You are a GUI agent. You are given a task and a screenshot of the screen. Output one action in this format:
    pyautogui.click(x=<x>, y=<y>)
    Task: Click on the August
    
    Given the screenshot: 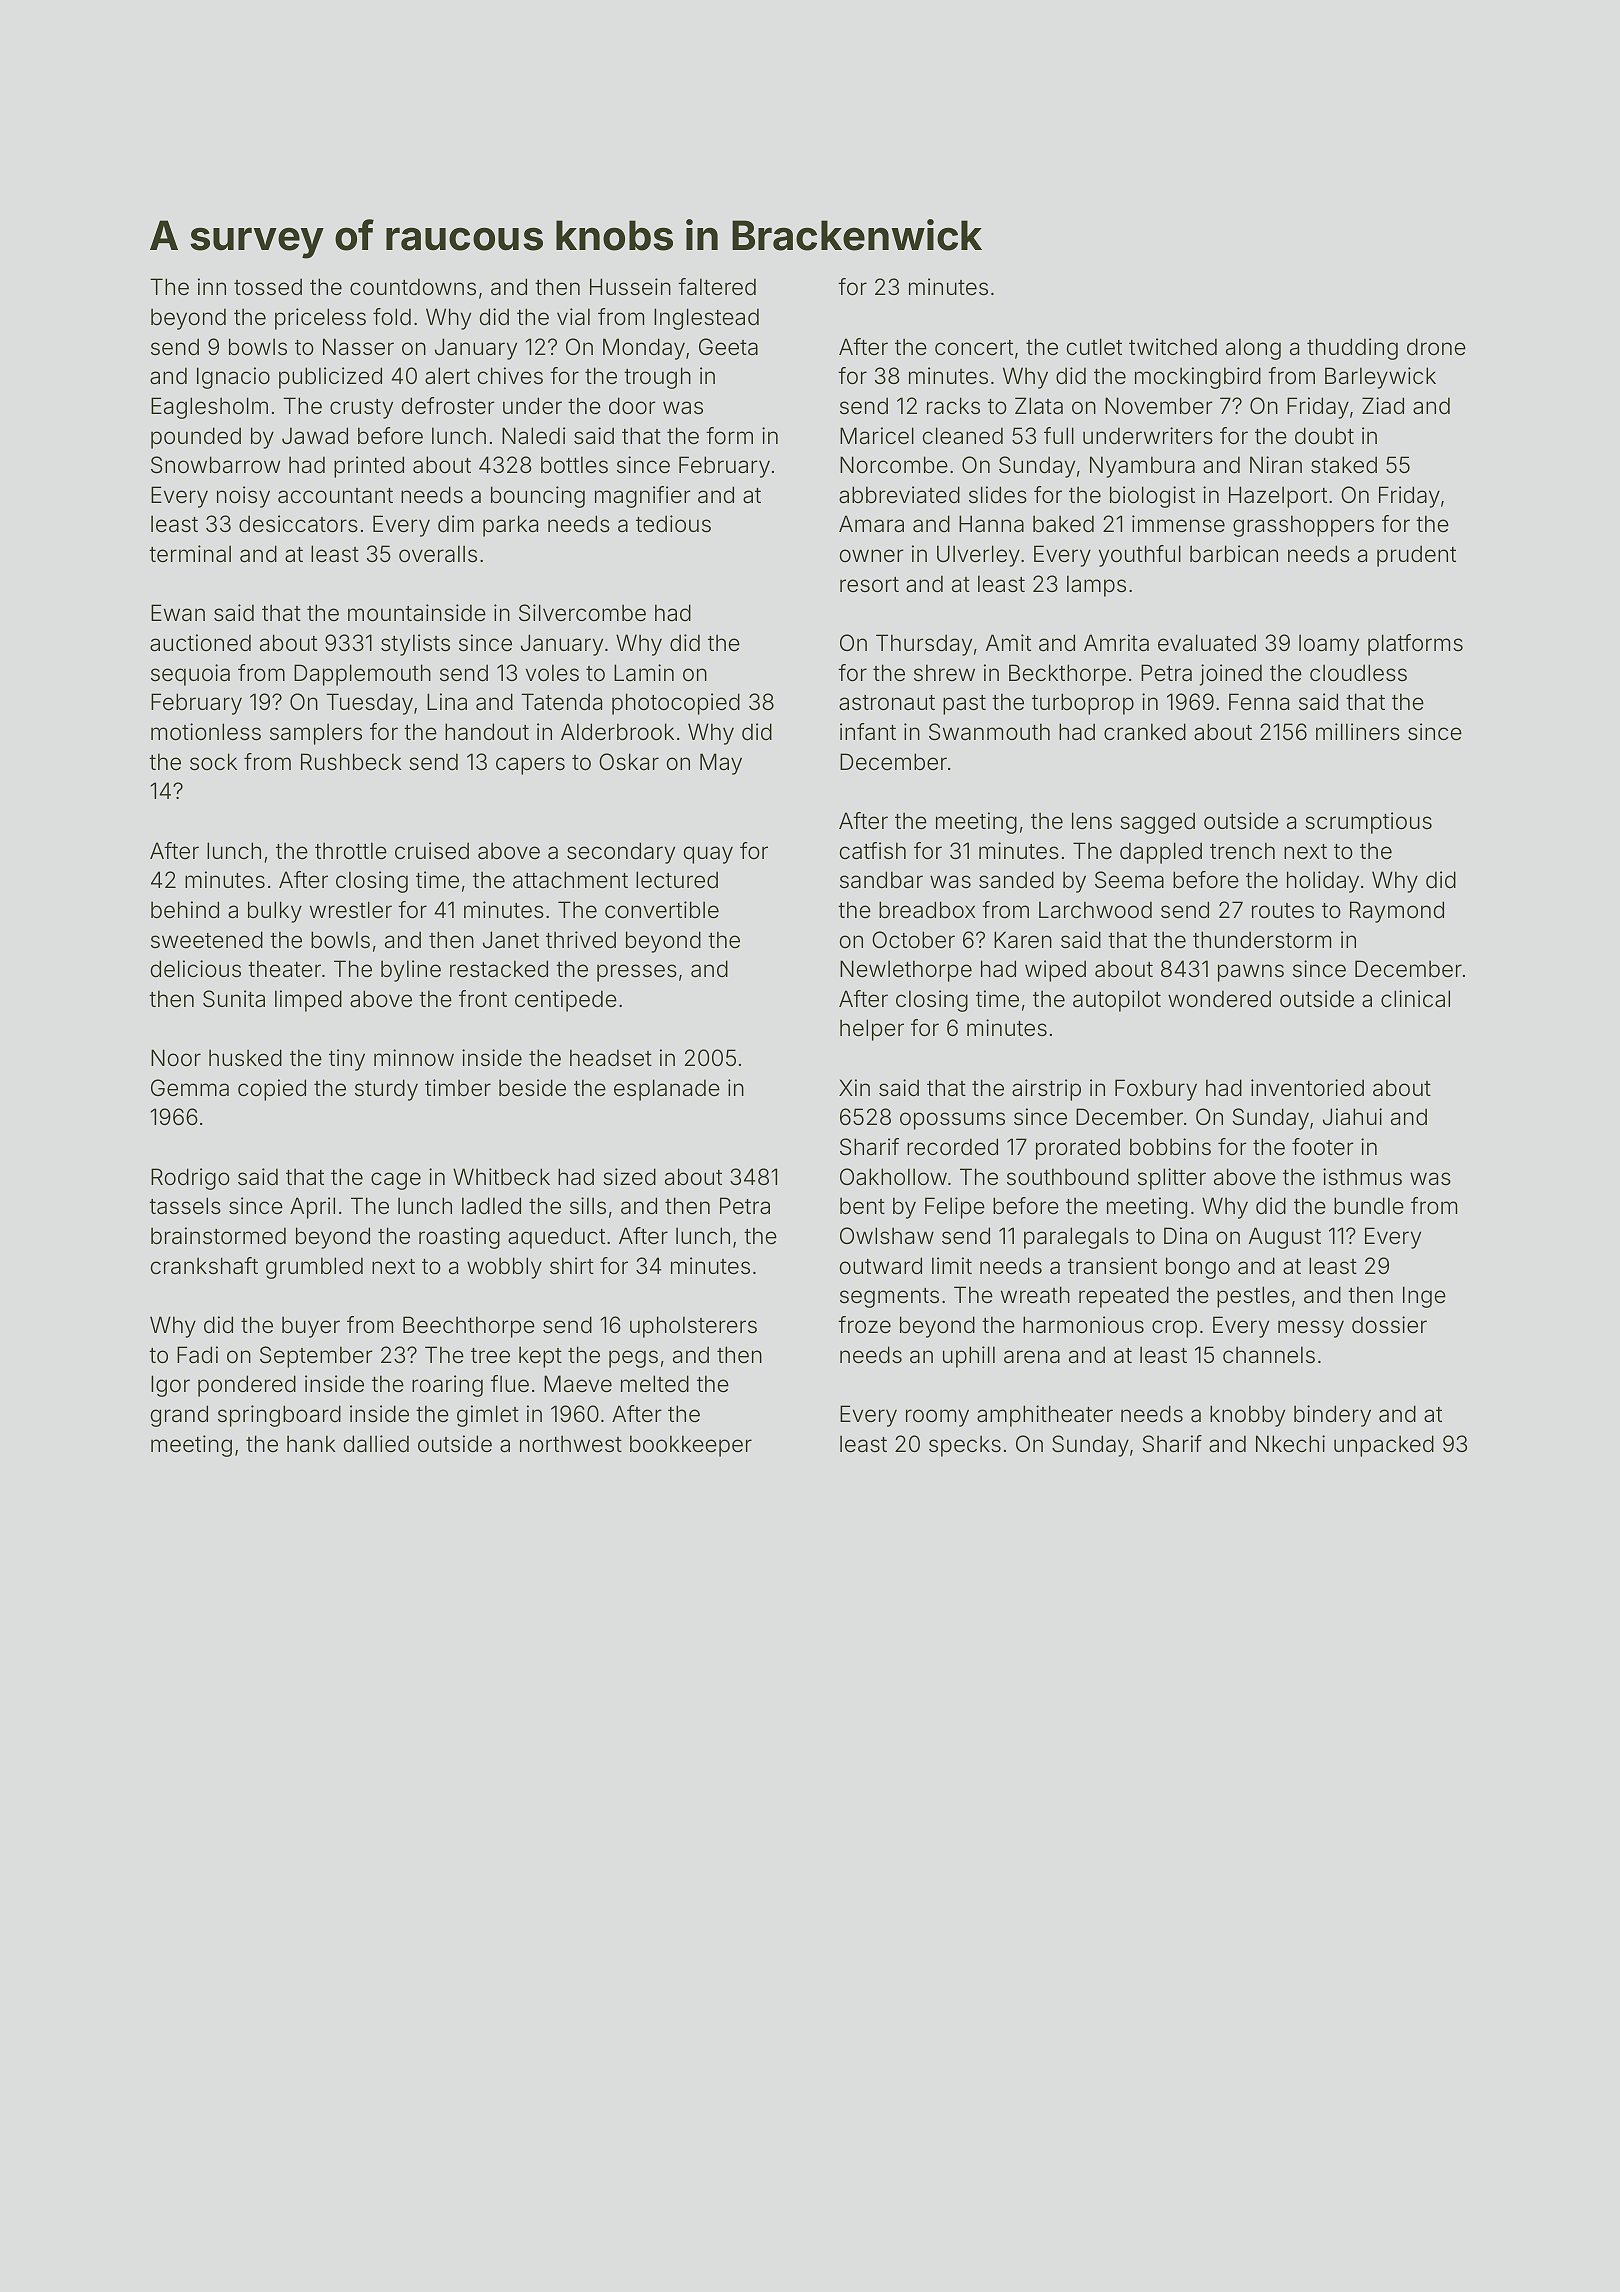 What is the action you would take?
    pyautogui.click(x=1285, y=1238)
